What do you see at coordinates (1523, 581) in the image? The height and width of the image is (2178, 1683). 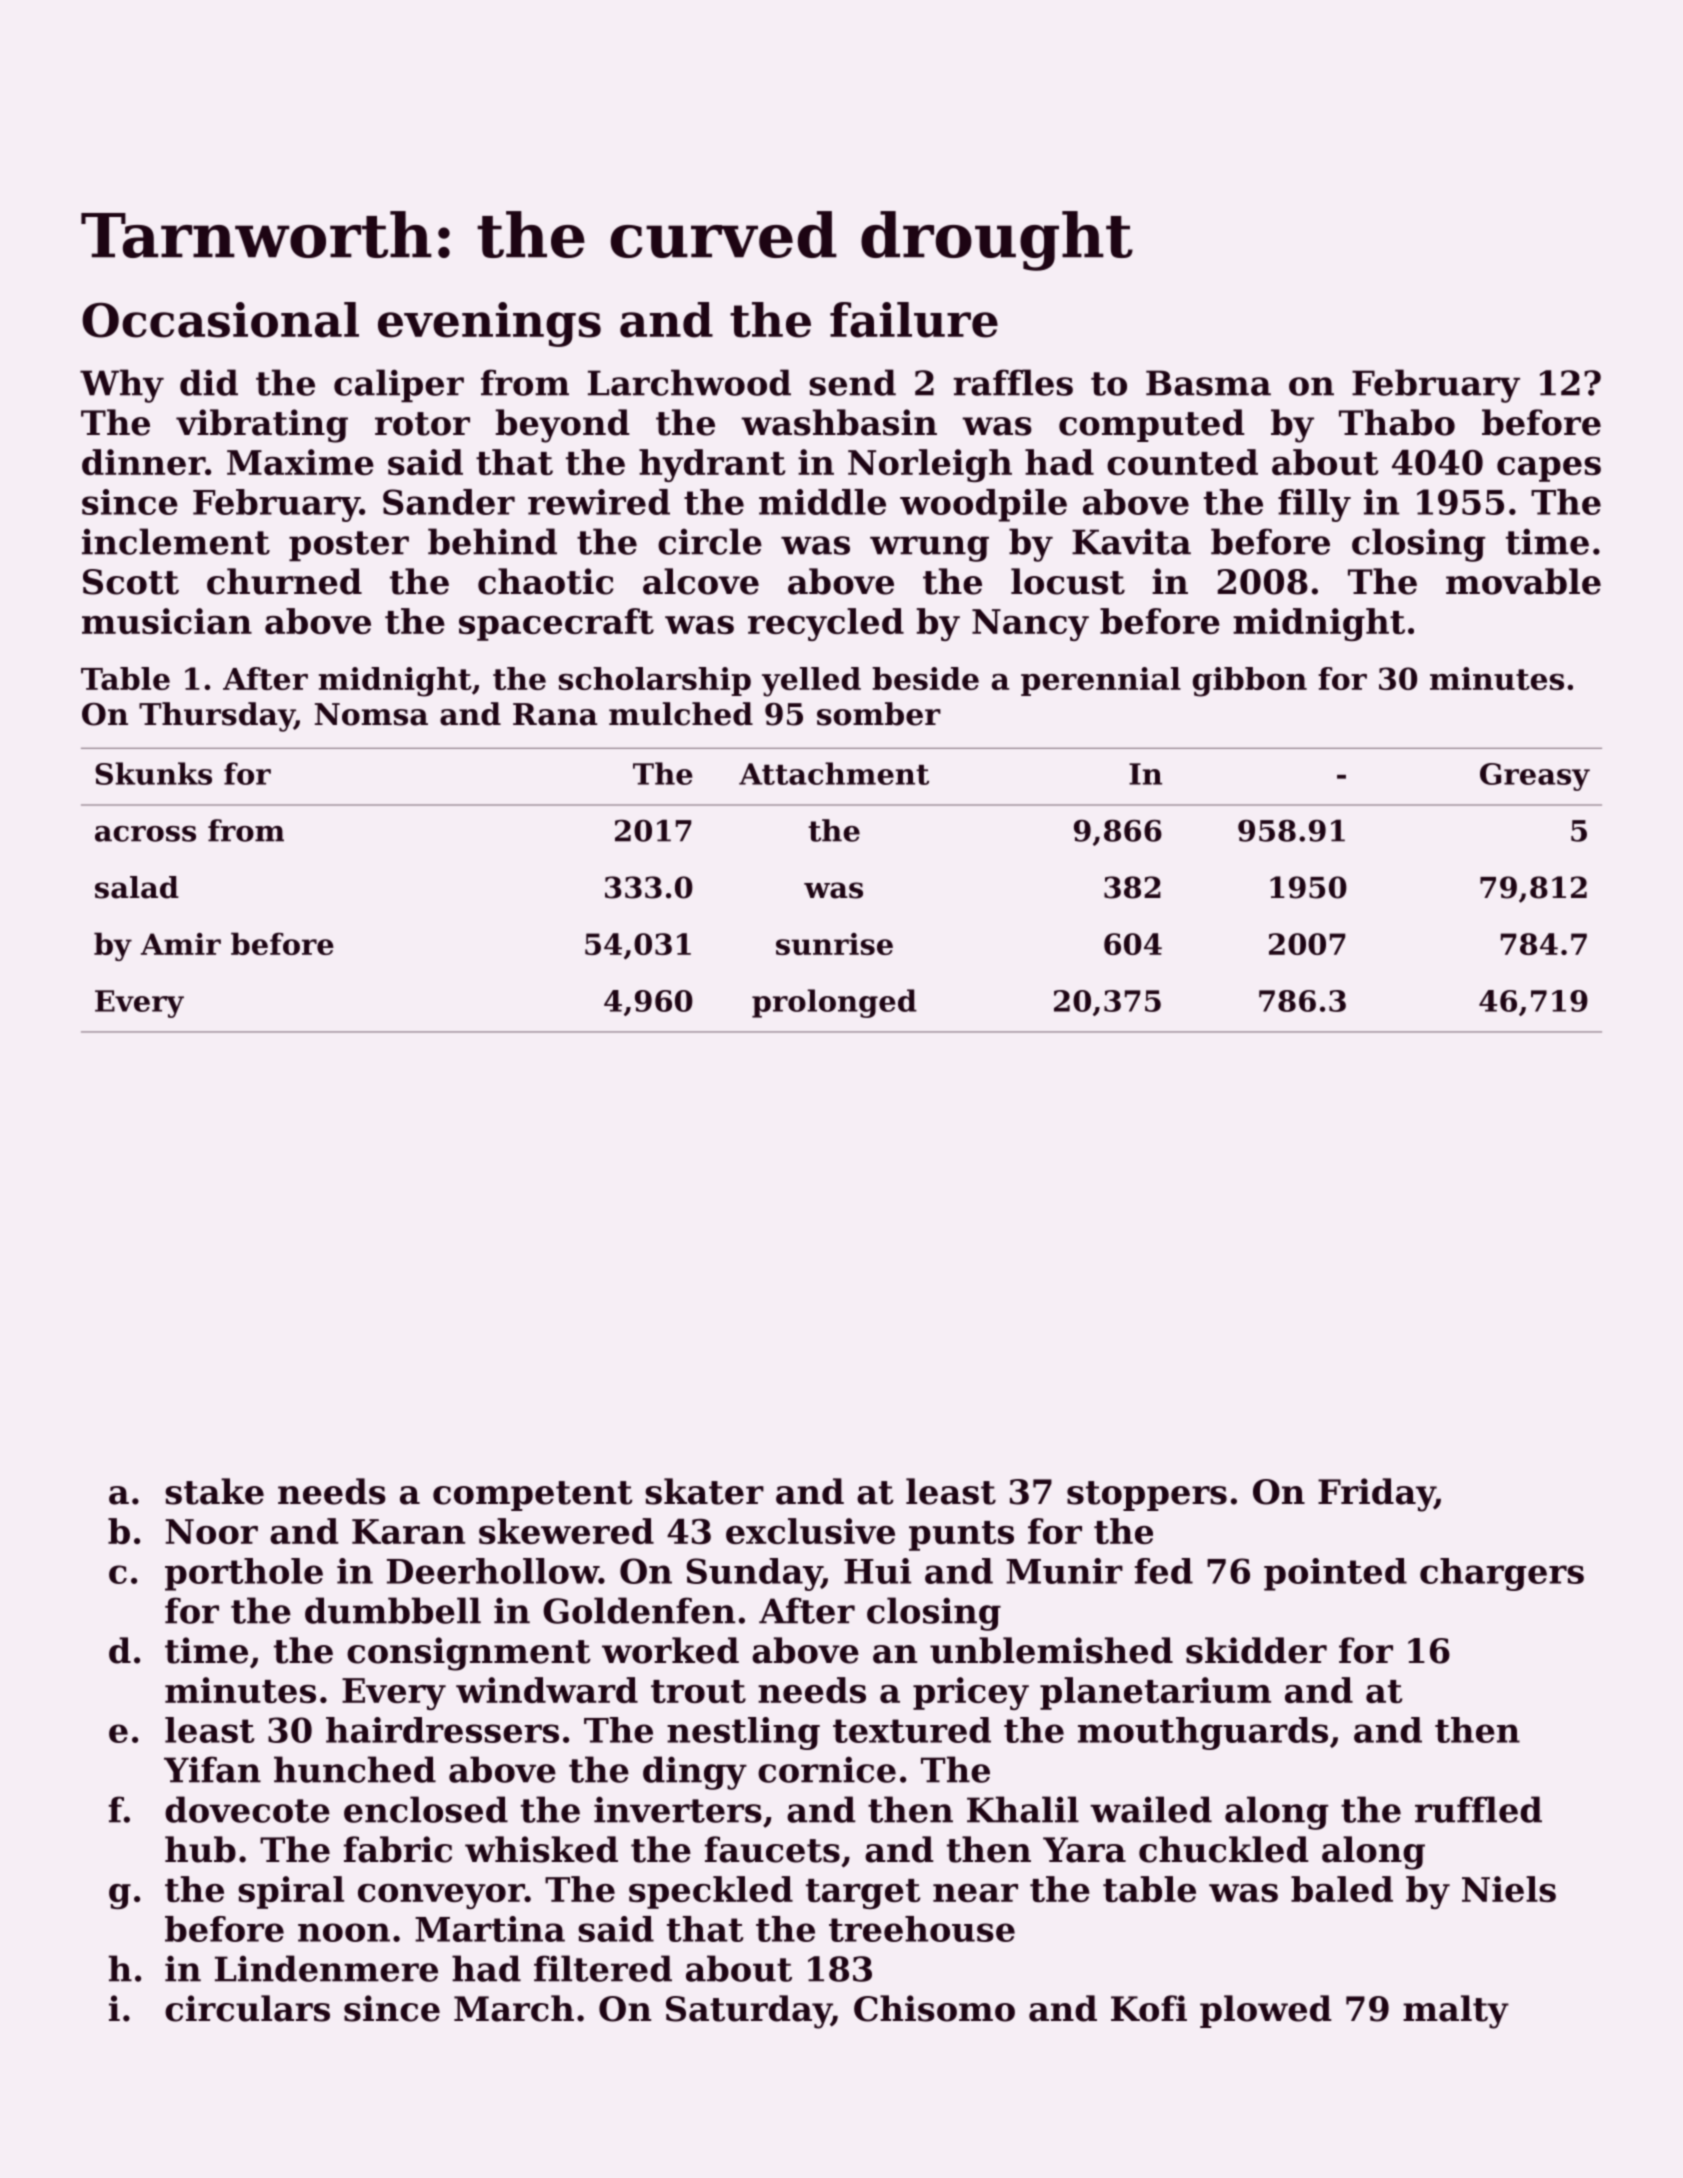 I see `movable` at bounding box center [1523, 581].
